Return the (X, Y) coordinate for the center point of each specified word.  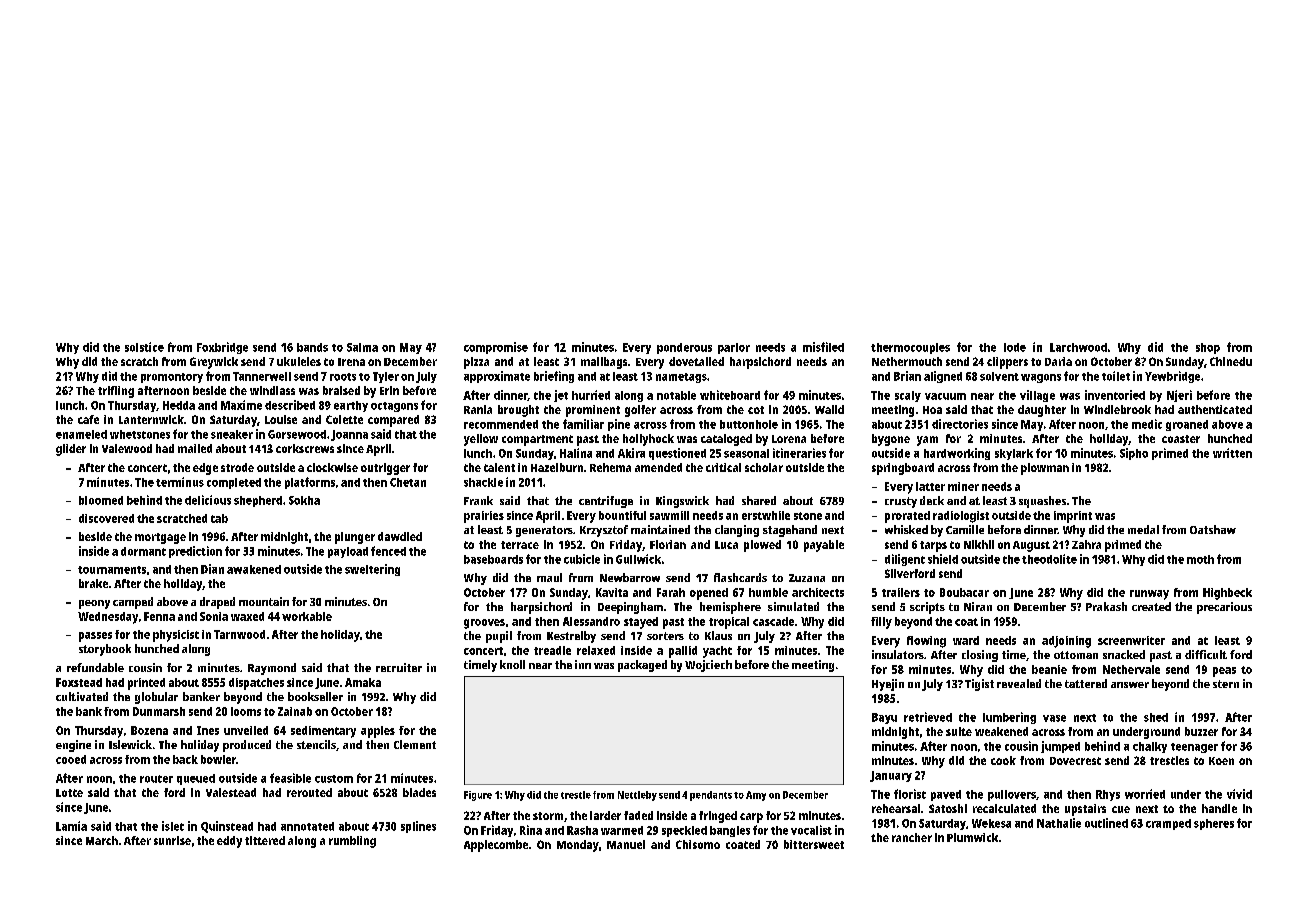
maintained (660, 529)
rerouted (309, 792)
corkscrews (305, 448)
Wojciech (708, 666)
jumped (1060, 747)
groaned (1187, 425)
